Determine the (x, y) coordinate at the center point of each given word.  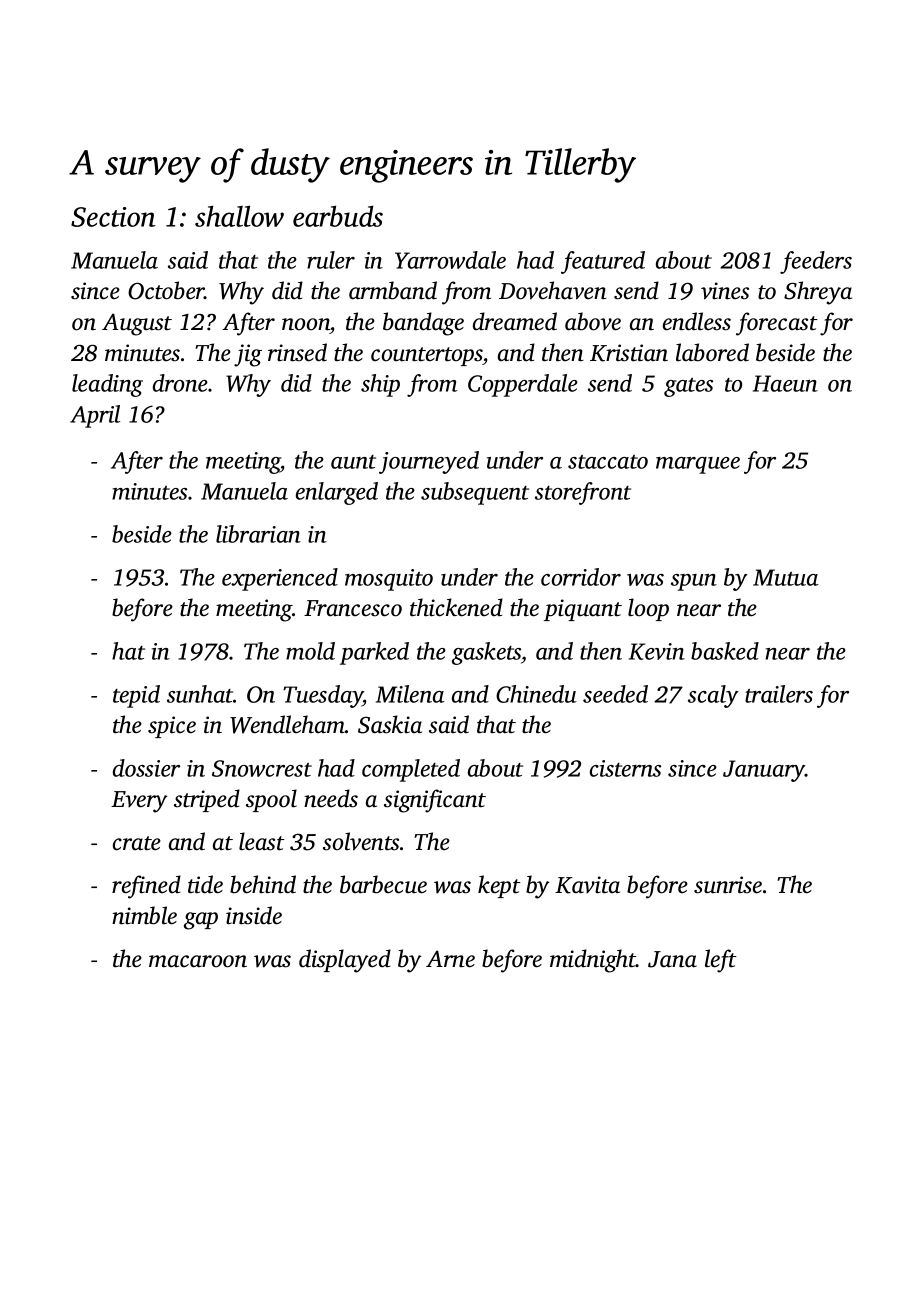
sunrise (728, 885)
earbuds (338, 216)
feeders (816, 262)
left (721, 961)
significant (435, 801)
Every (139, 802)
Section (113, 217)
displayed (345, 961)
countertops (427, 356)
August (137, 324)
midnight (593, 961)
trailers (779, 694)
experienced (280, 579)
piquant (583, 610)
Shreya (818, 293)
